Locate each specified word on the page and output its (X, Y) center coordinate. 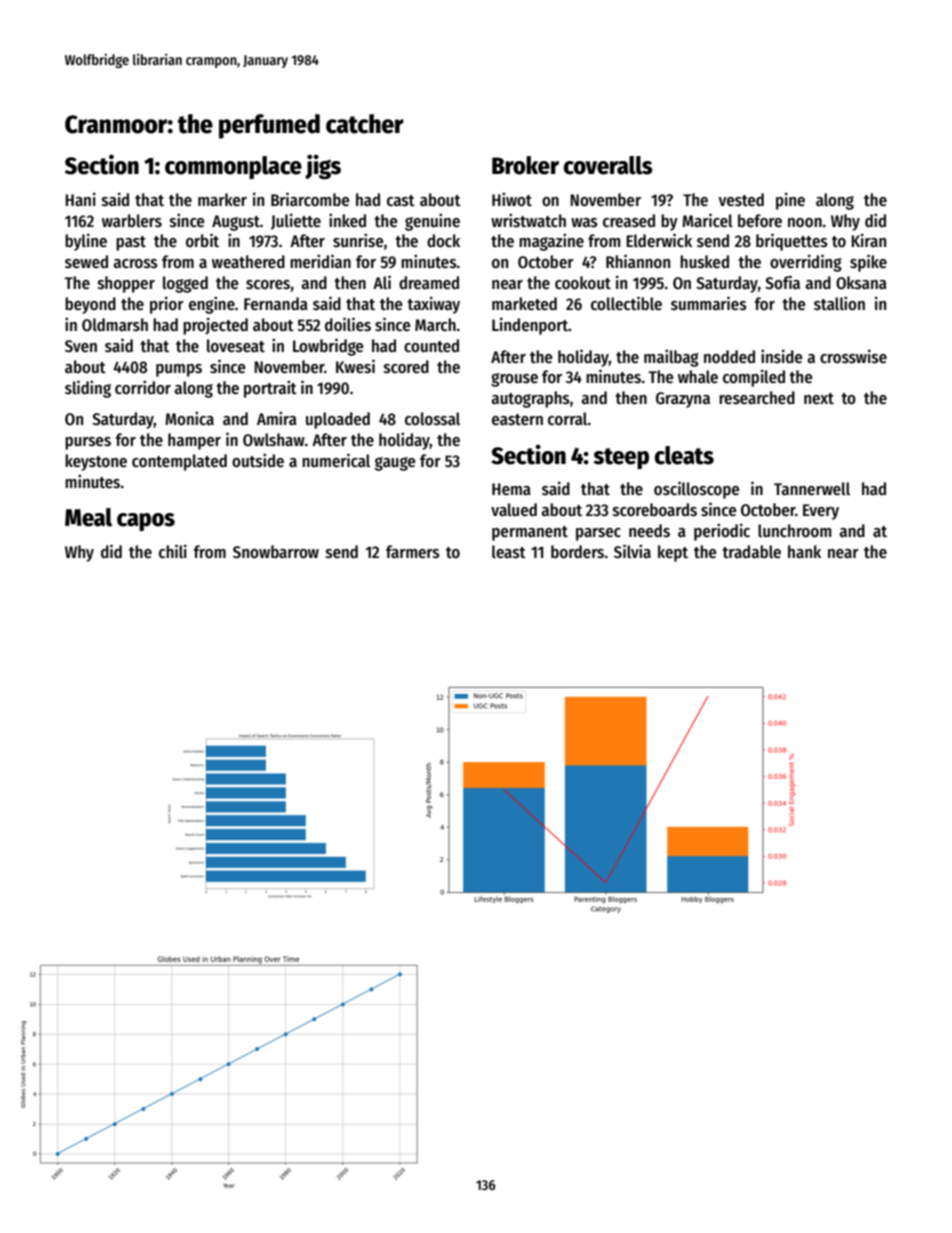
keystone (96, 462)
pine (790, 201)
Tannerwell (812, 489)
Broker (525, 165)
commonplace (233, 167)
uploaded (338, 420)
